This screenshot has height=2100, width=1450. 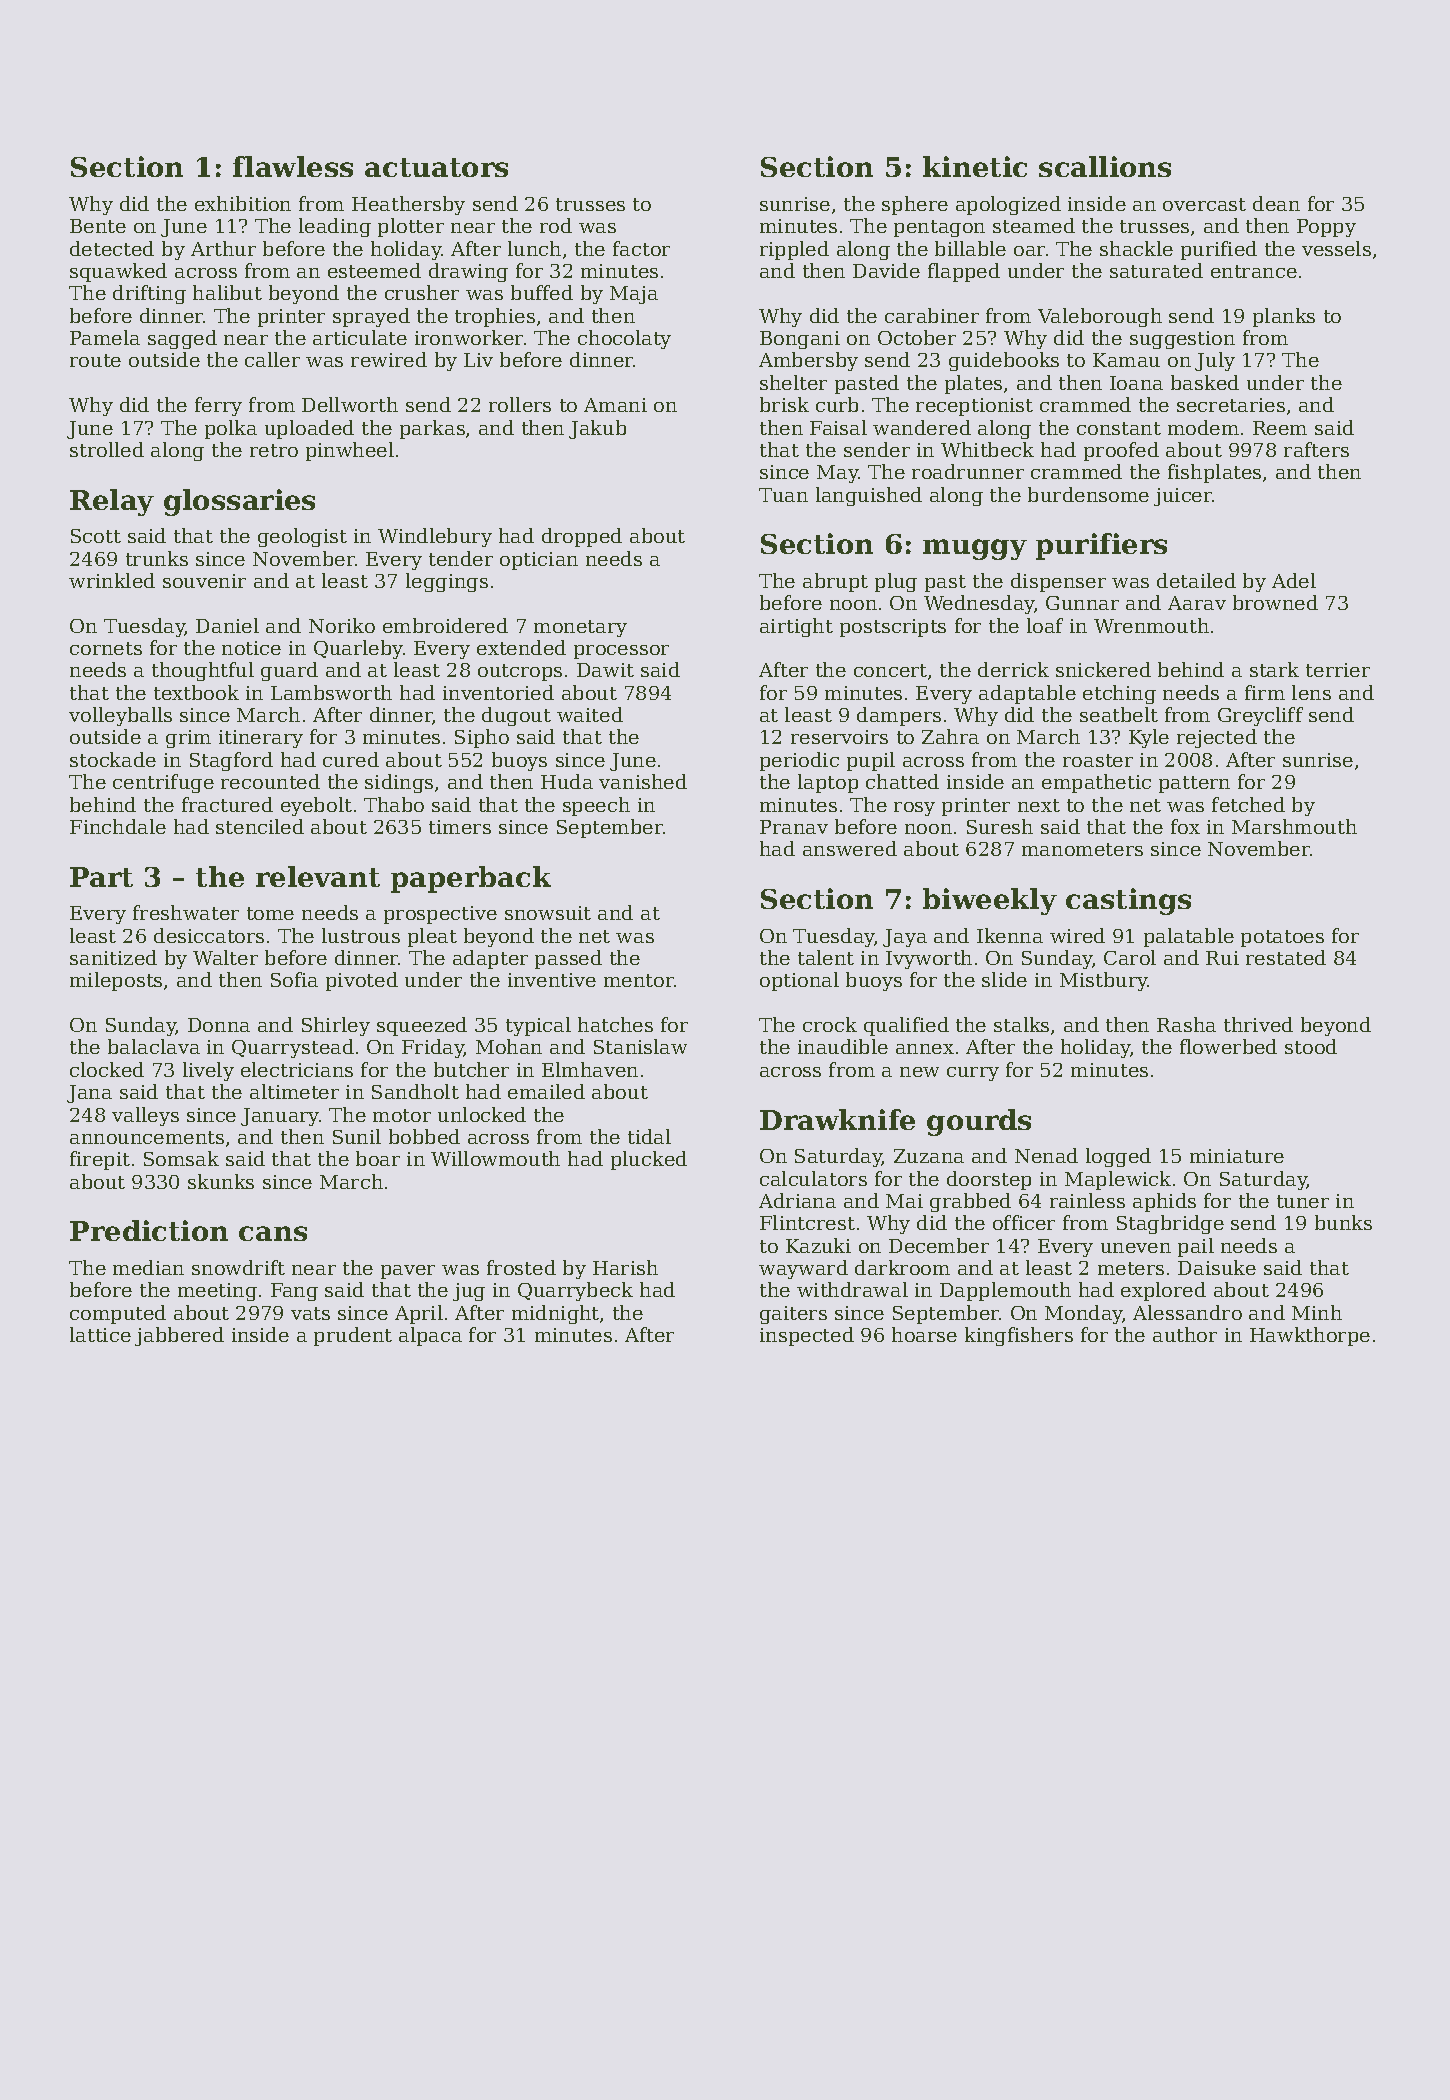 I want to click on laptop, so click(x=828, y=783).
